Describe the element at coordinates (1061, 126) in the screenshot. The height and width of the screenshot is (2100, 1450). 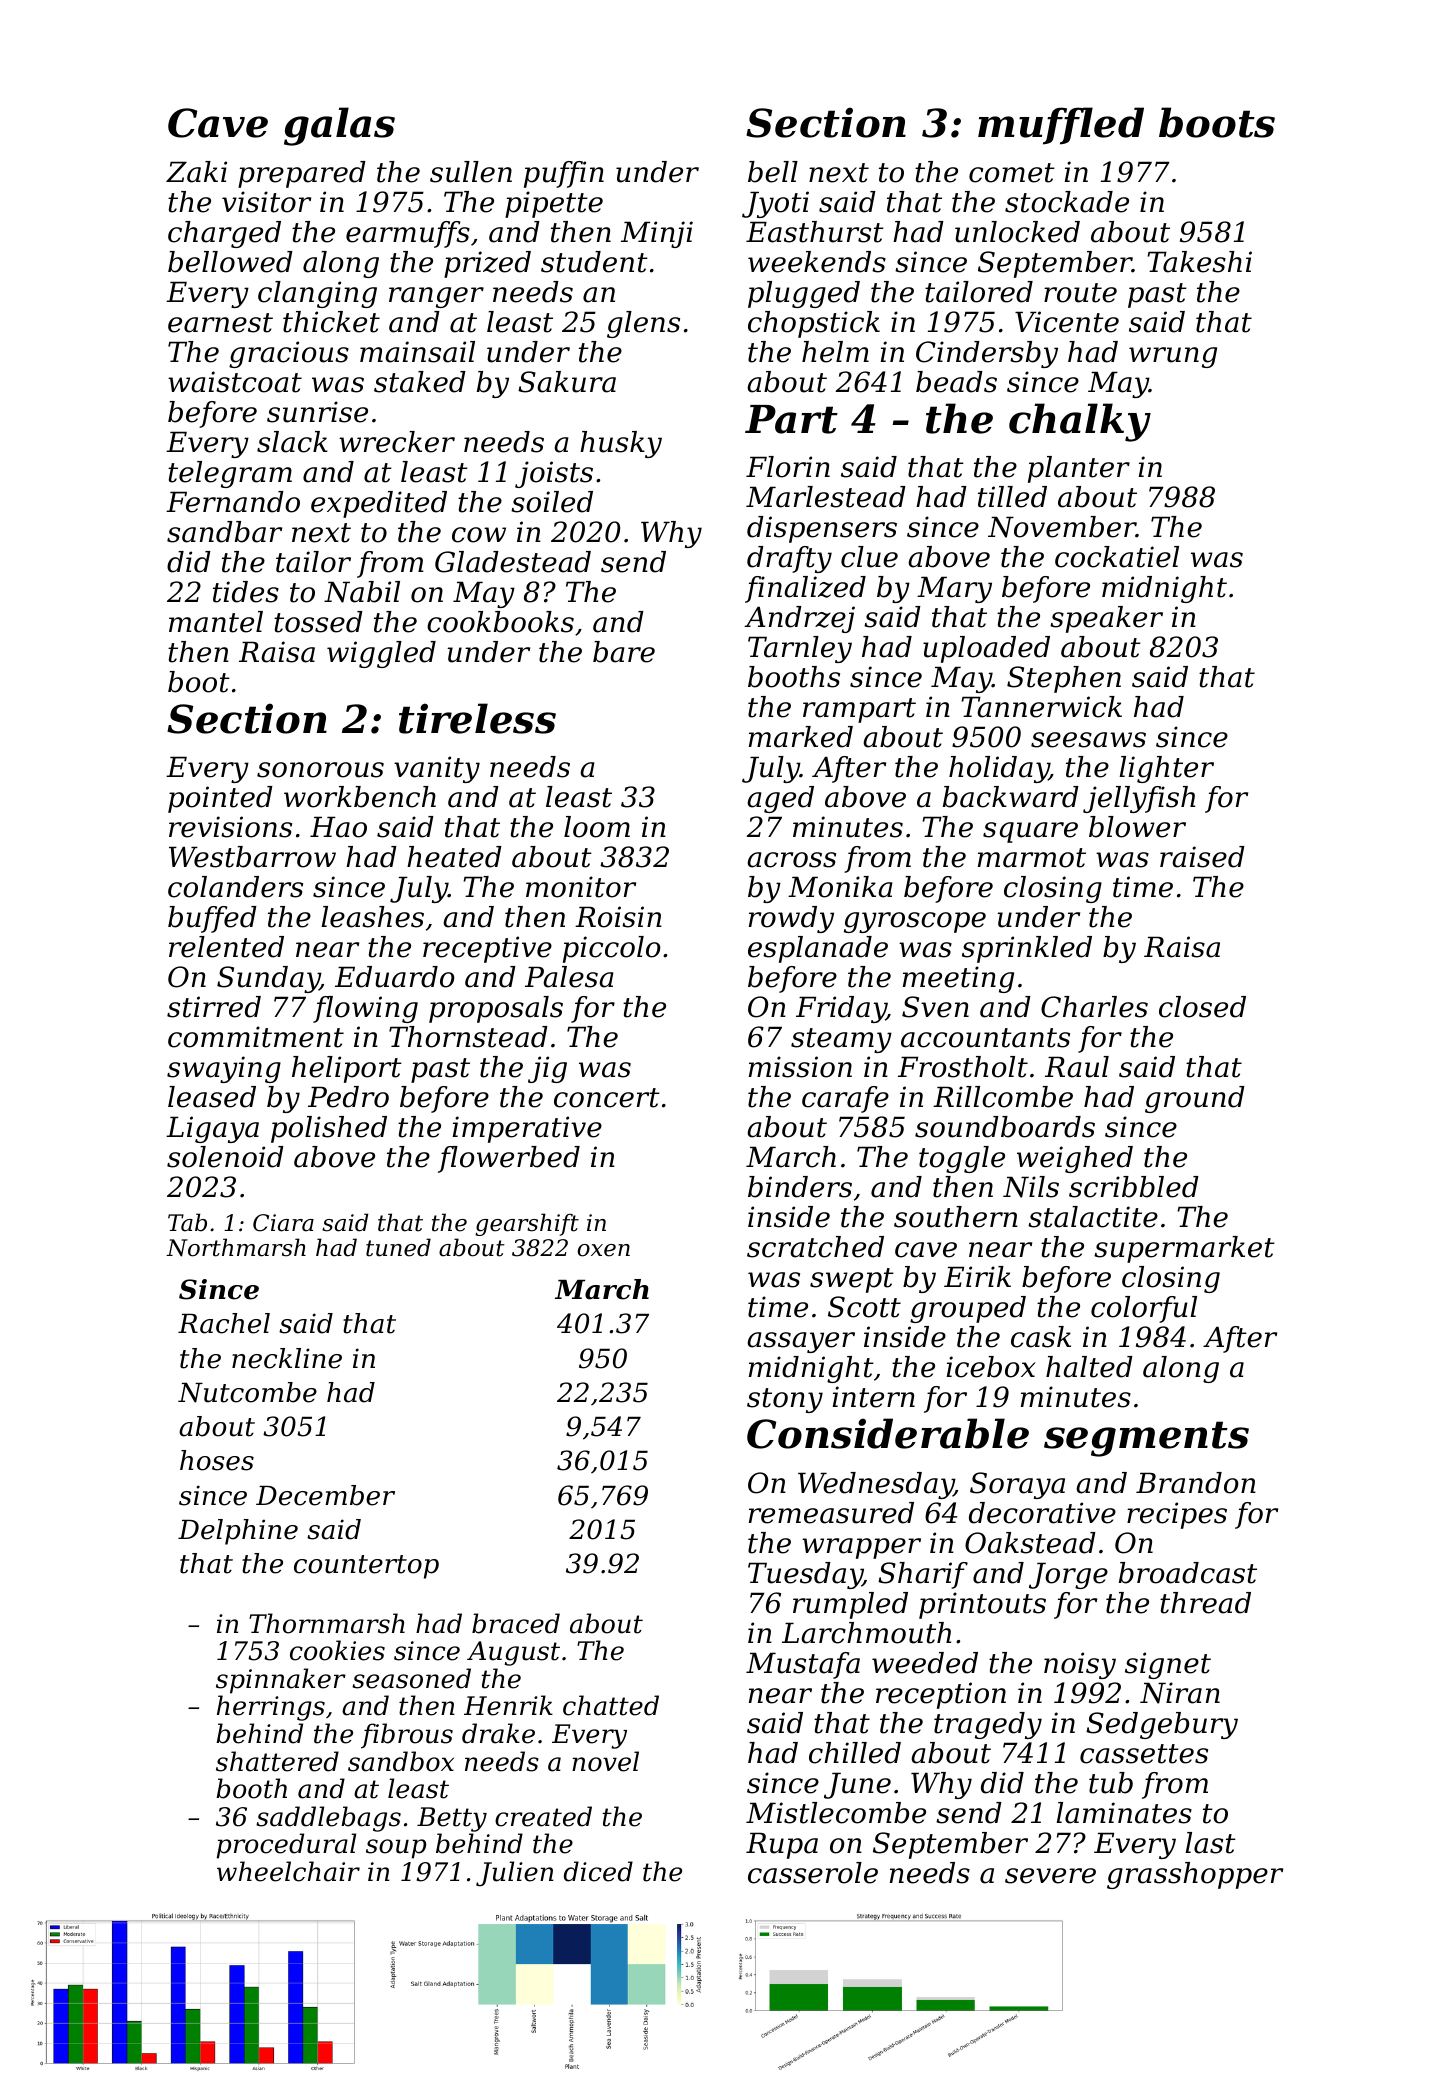
I see `muffled` at that location.
